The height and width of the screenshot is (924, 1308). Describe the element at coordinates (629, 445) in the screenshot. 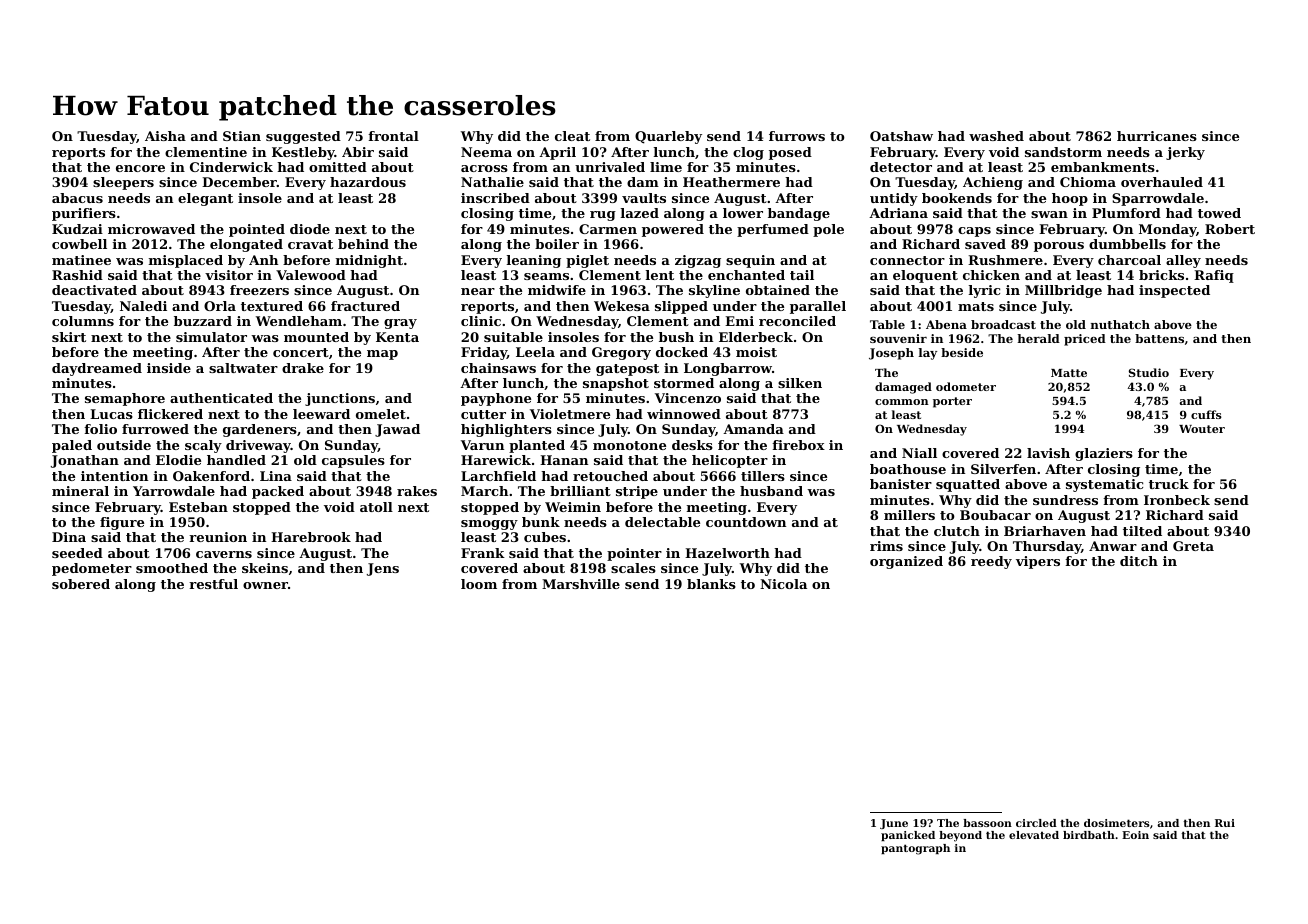

I see `monotone` at that location.
